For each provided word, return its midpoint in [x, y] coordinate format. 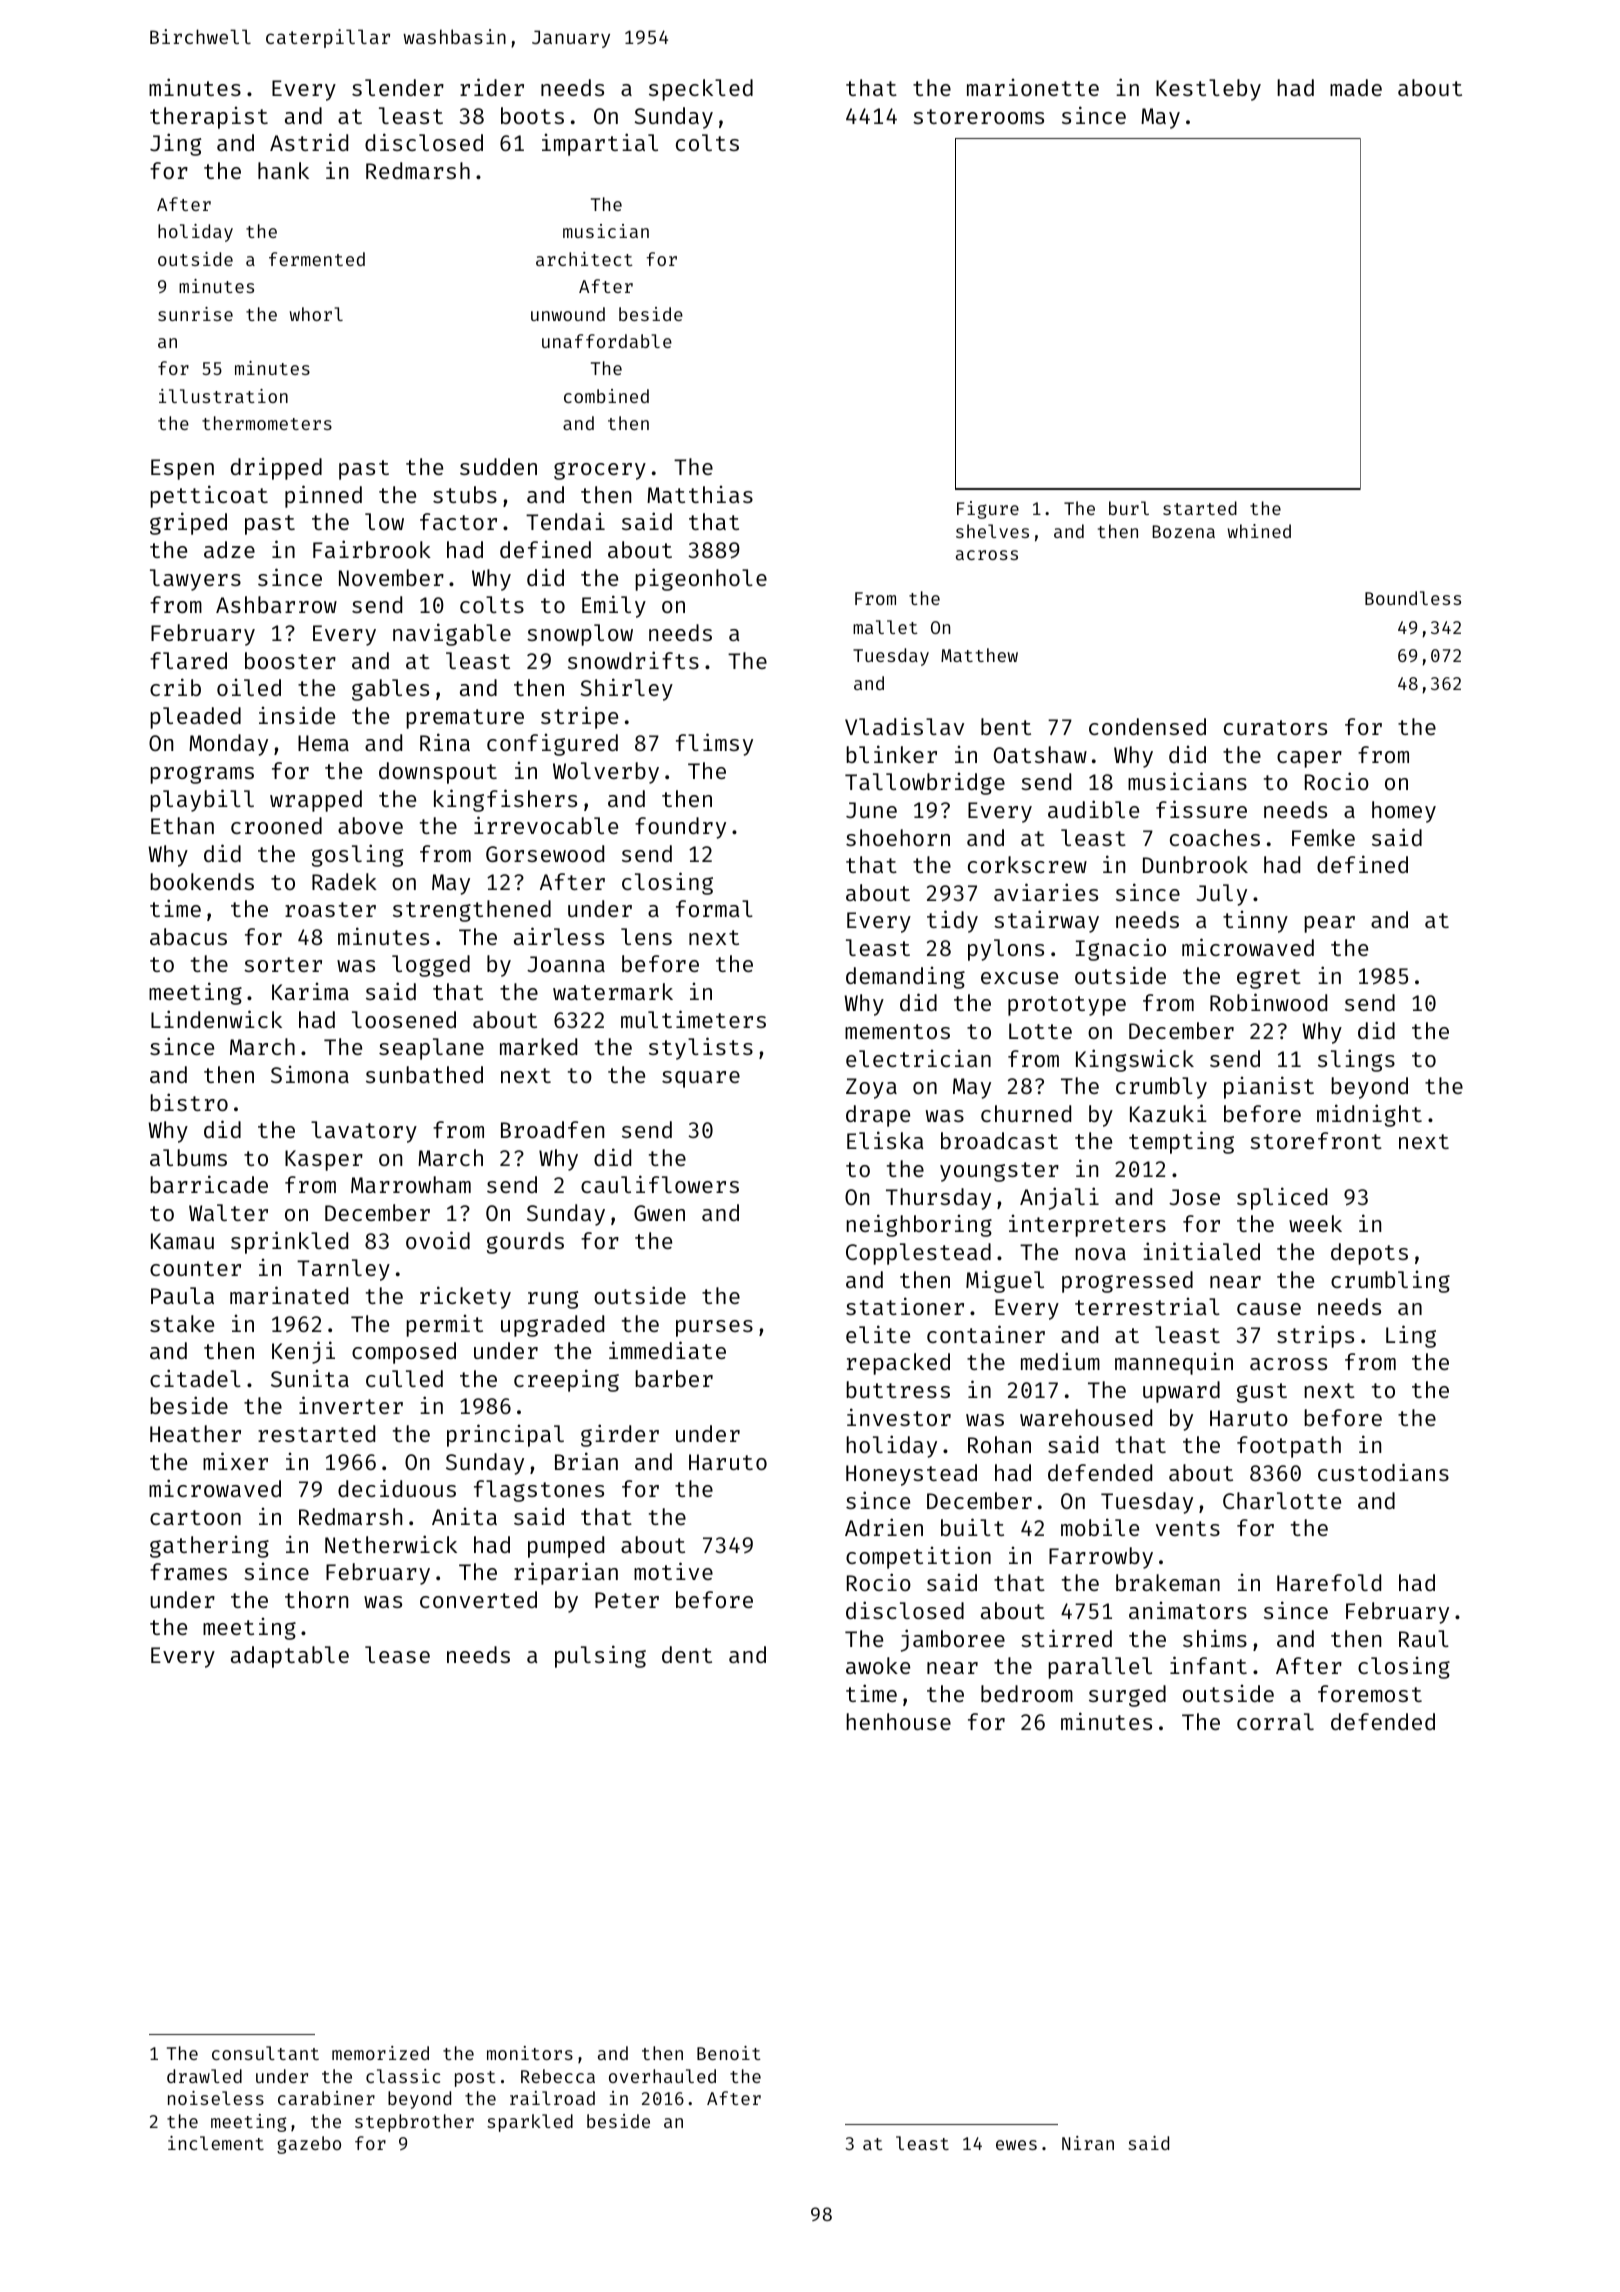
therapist [209, 118]
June [871, 810]
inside [297, 715]
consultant [265, 2053]
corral [1275, 1721]
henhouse [898, 1721]
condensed [1147, 726]
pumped [566, 1547]
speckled [701, 90]
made [1356, 87]
